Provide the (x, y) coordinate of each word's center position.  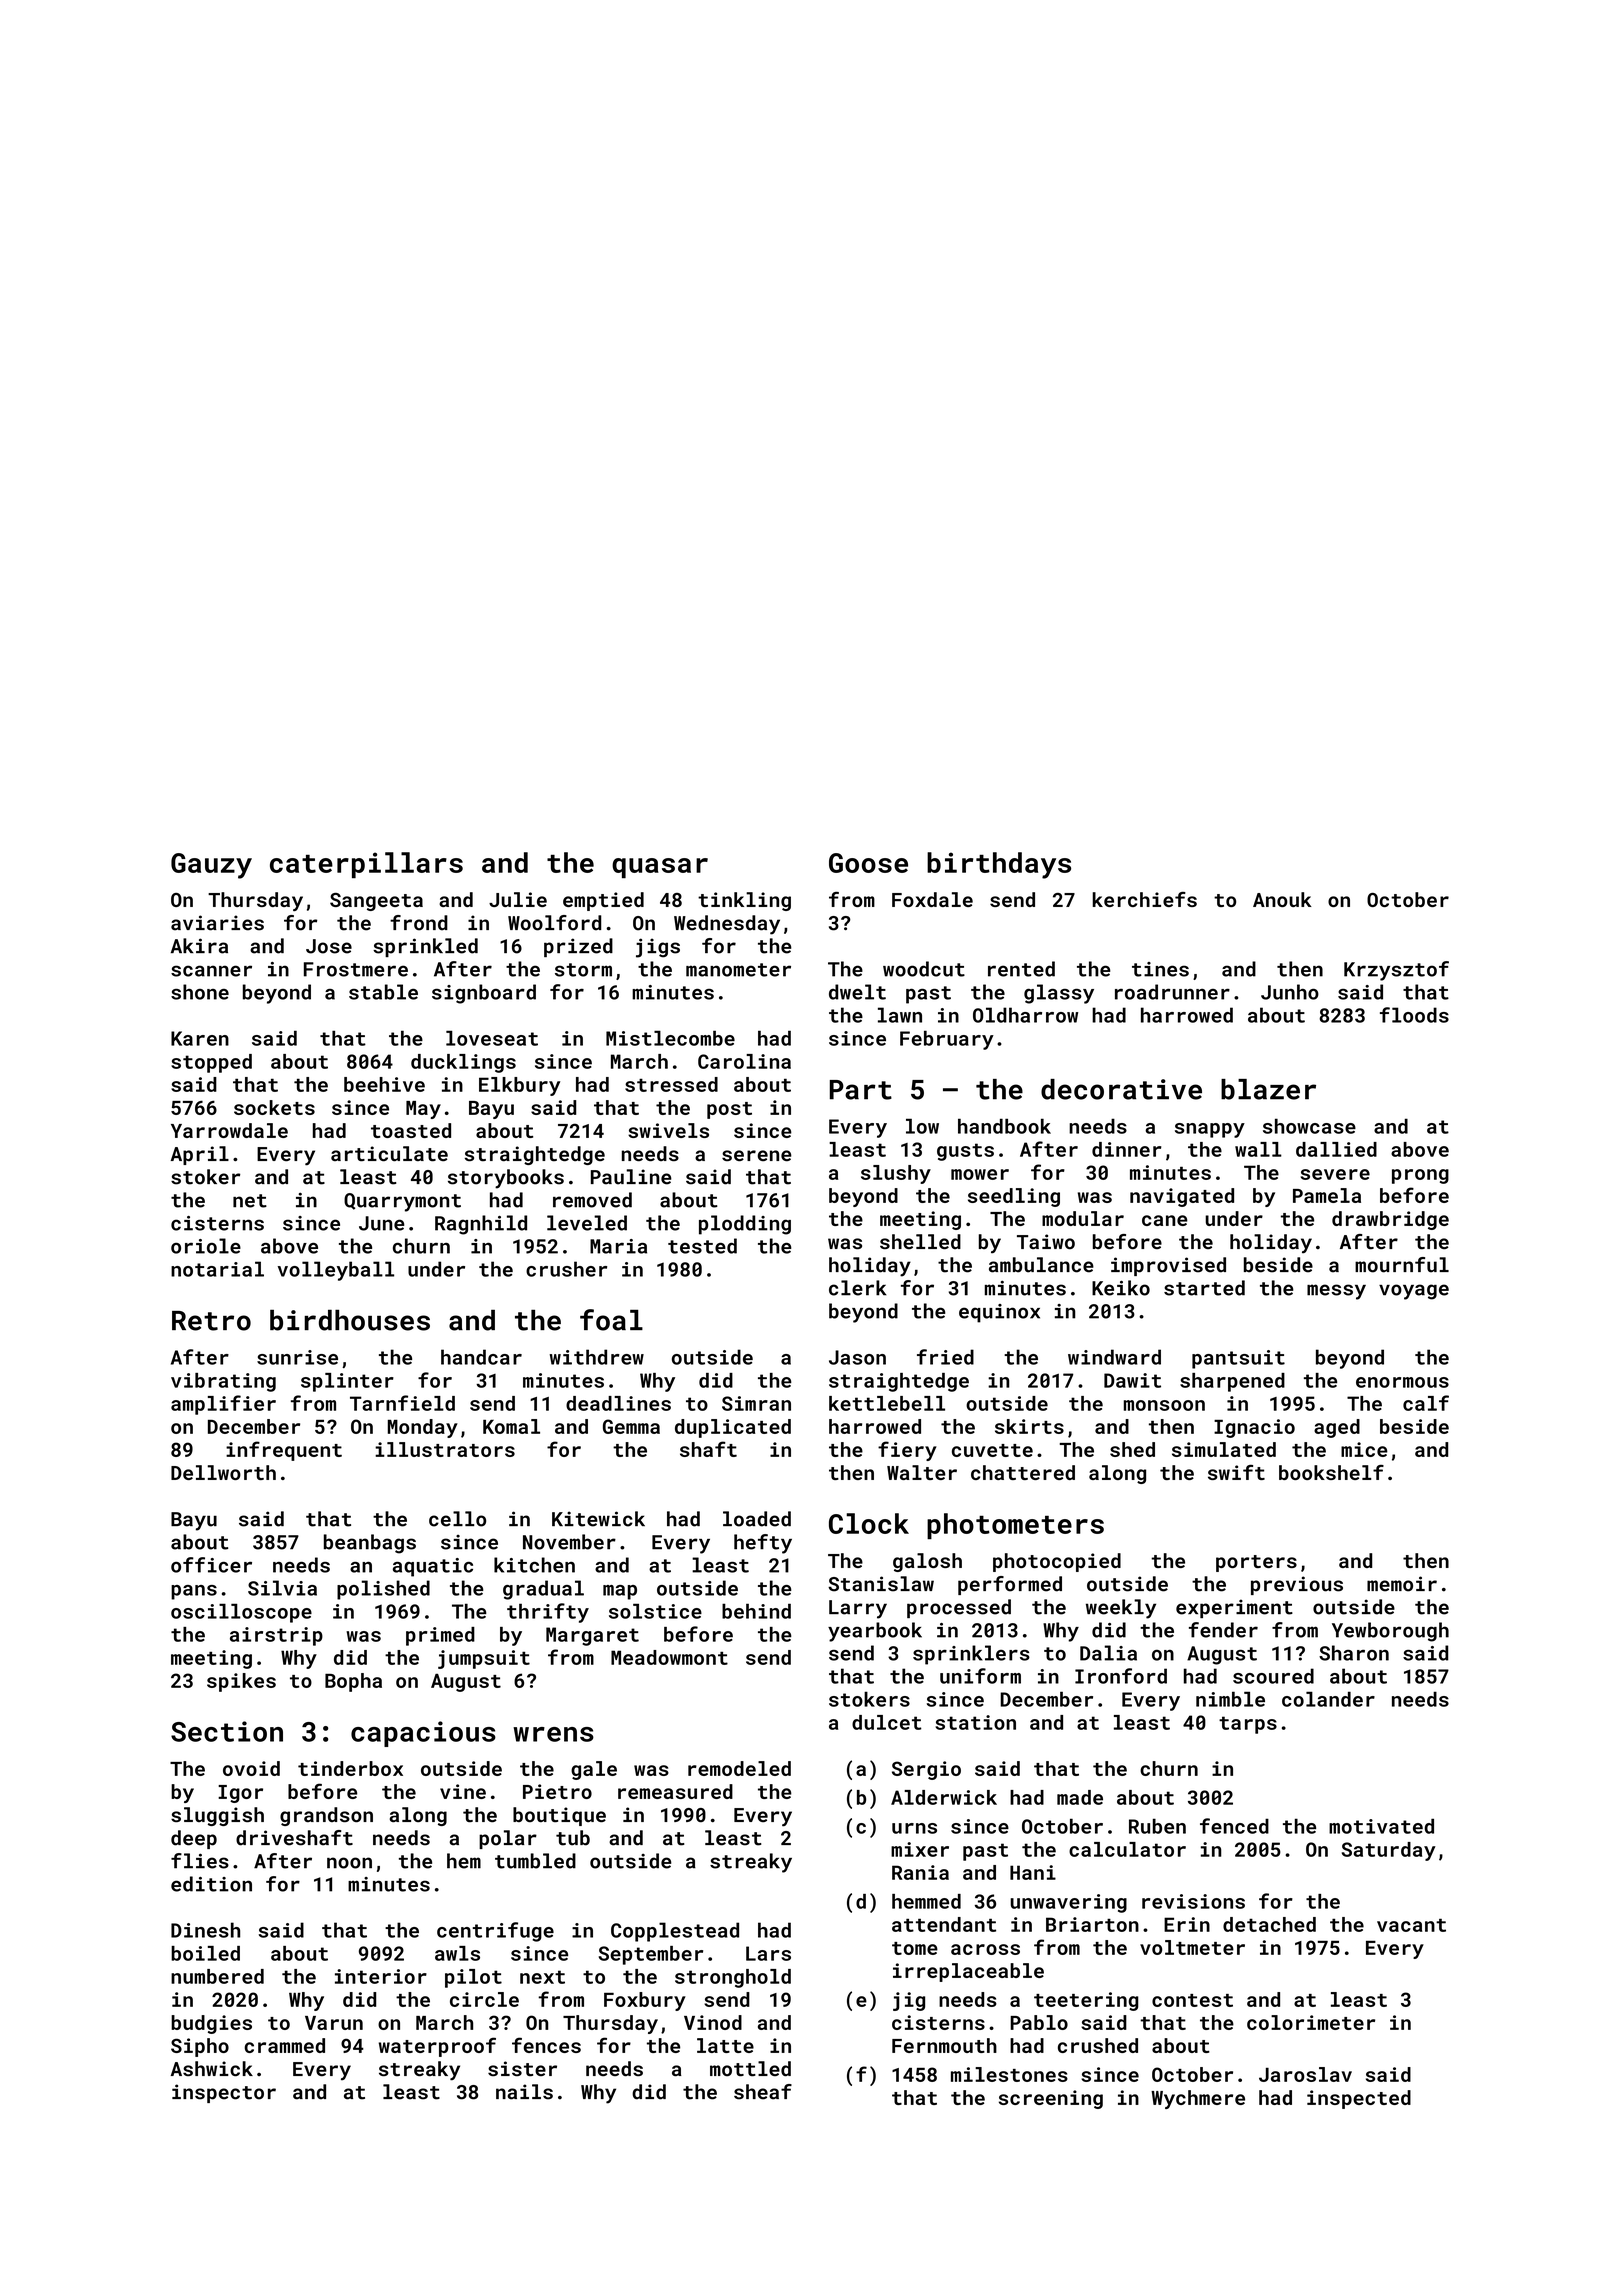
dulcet (886, 1722)
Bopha (353, 1682)
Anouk (1282, 899)
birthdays (999, 865)
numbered (217, 1976)
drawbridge (1390, 1220)
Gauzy (211, 866)
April (200, 1155)
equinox (999, 1313)
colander (1328, 1699)
